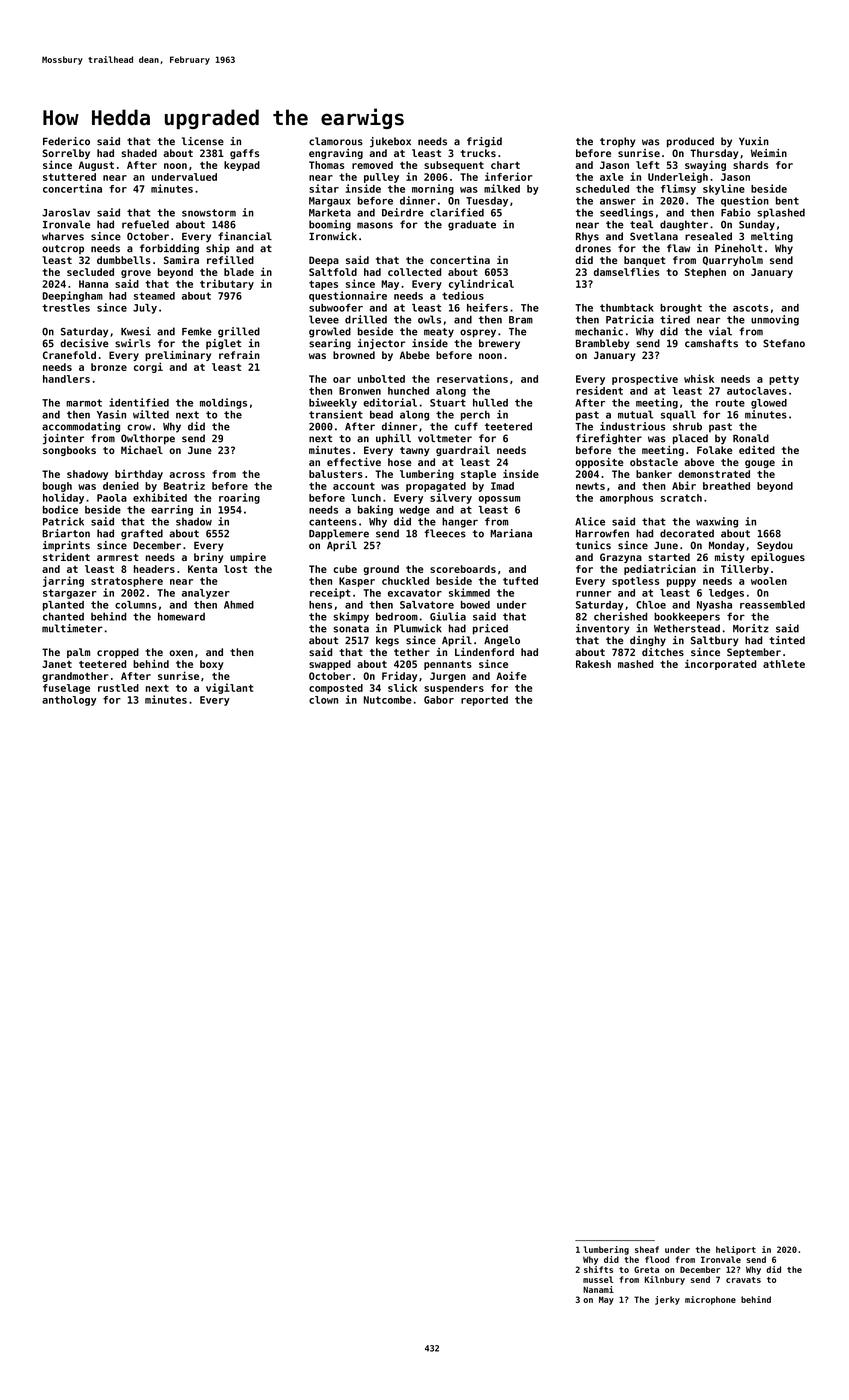 The width and height of the image is (849, 1400). I want to click on sheaf, so click(647, 1249).
